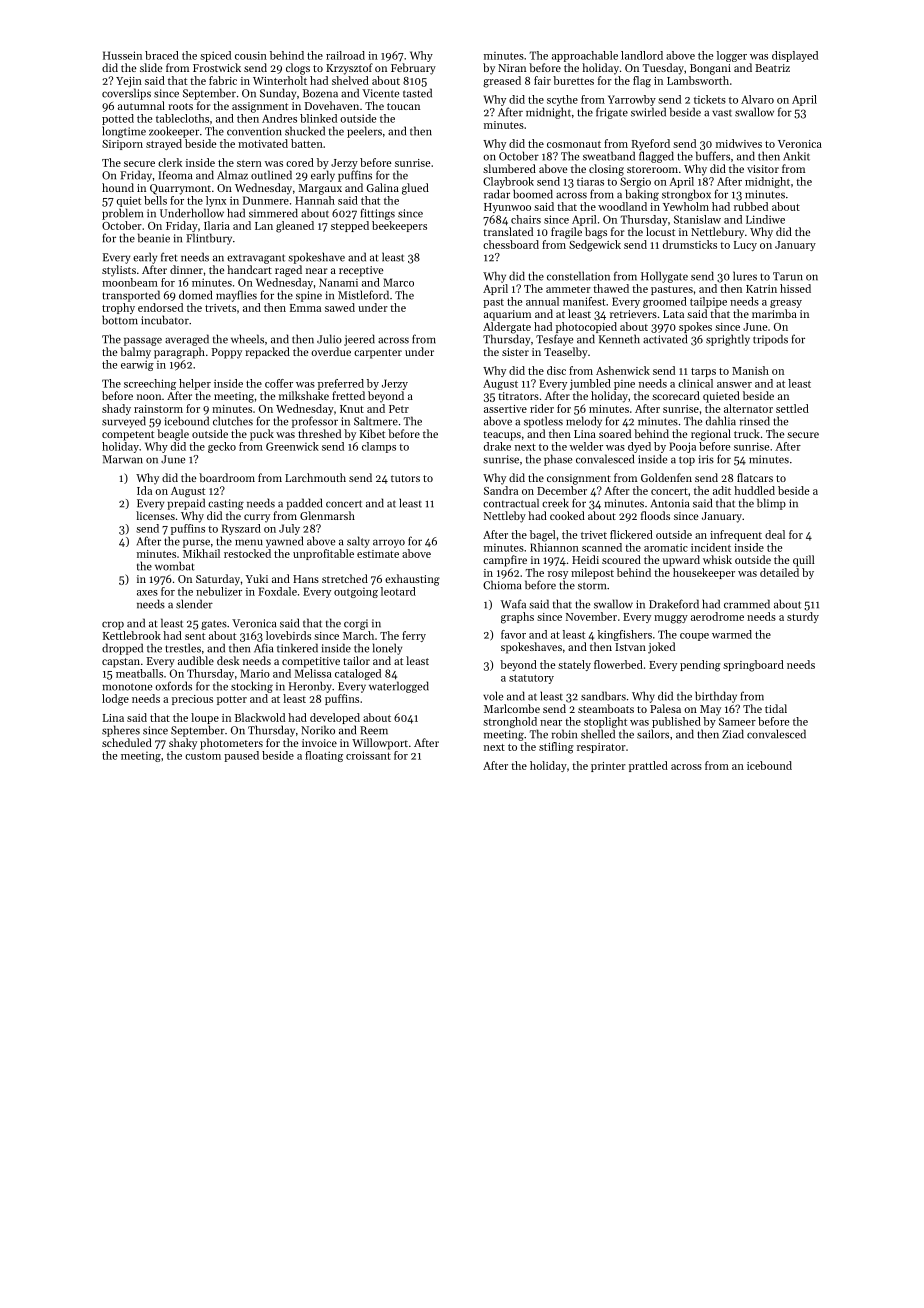  I want to click on blimp, so click(771, 504).
